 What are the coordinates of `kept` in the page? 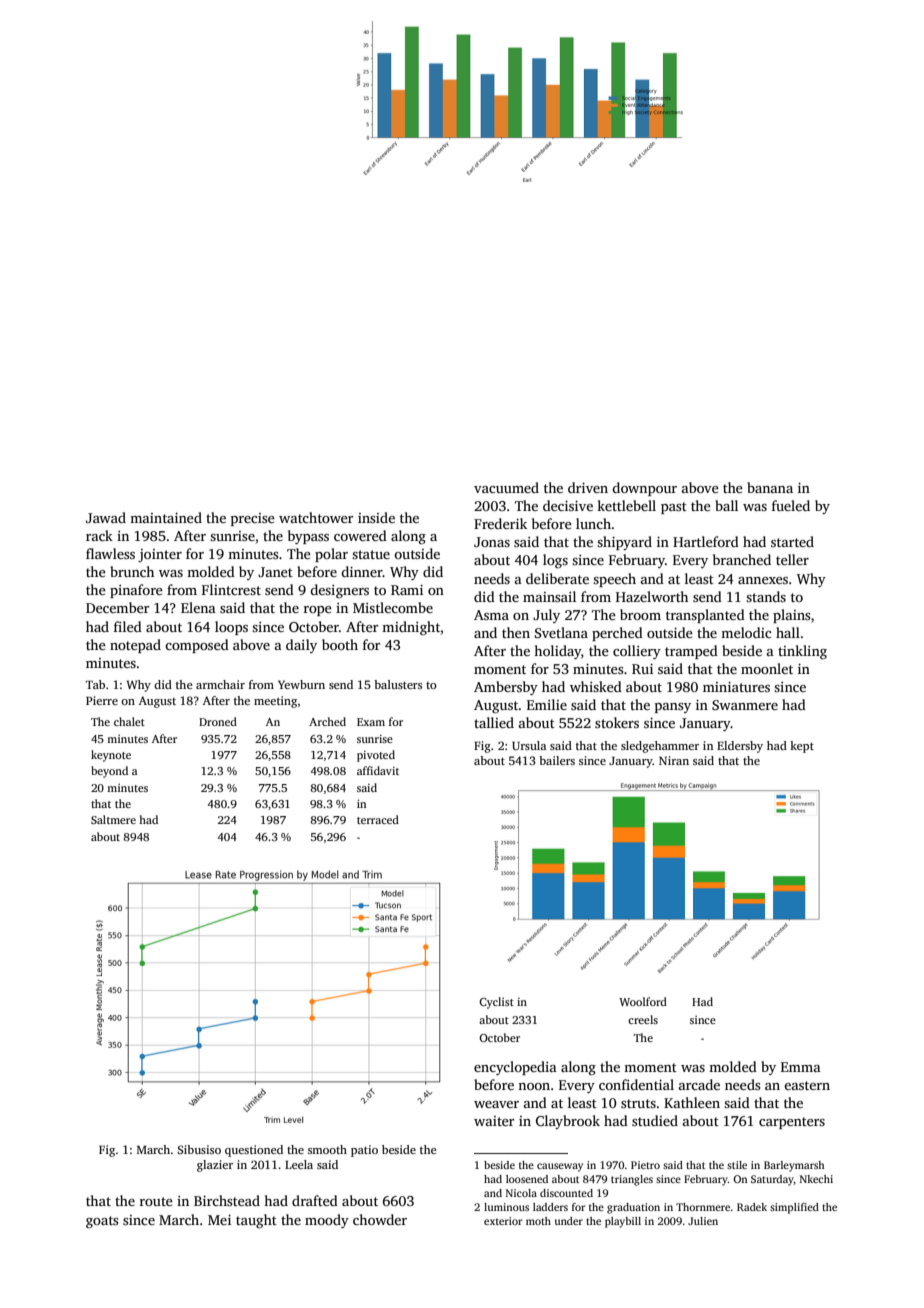 It's located at (802, 747).
